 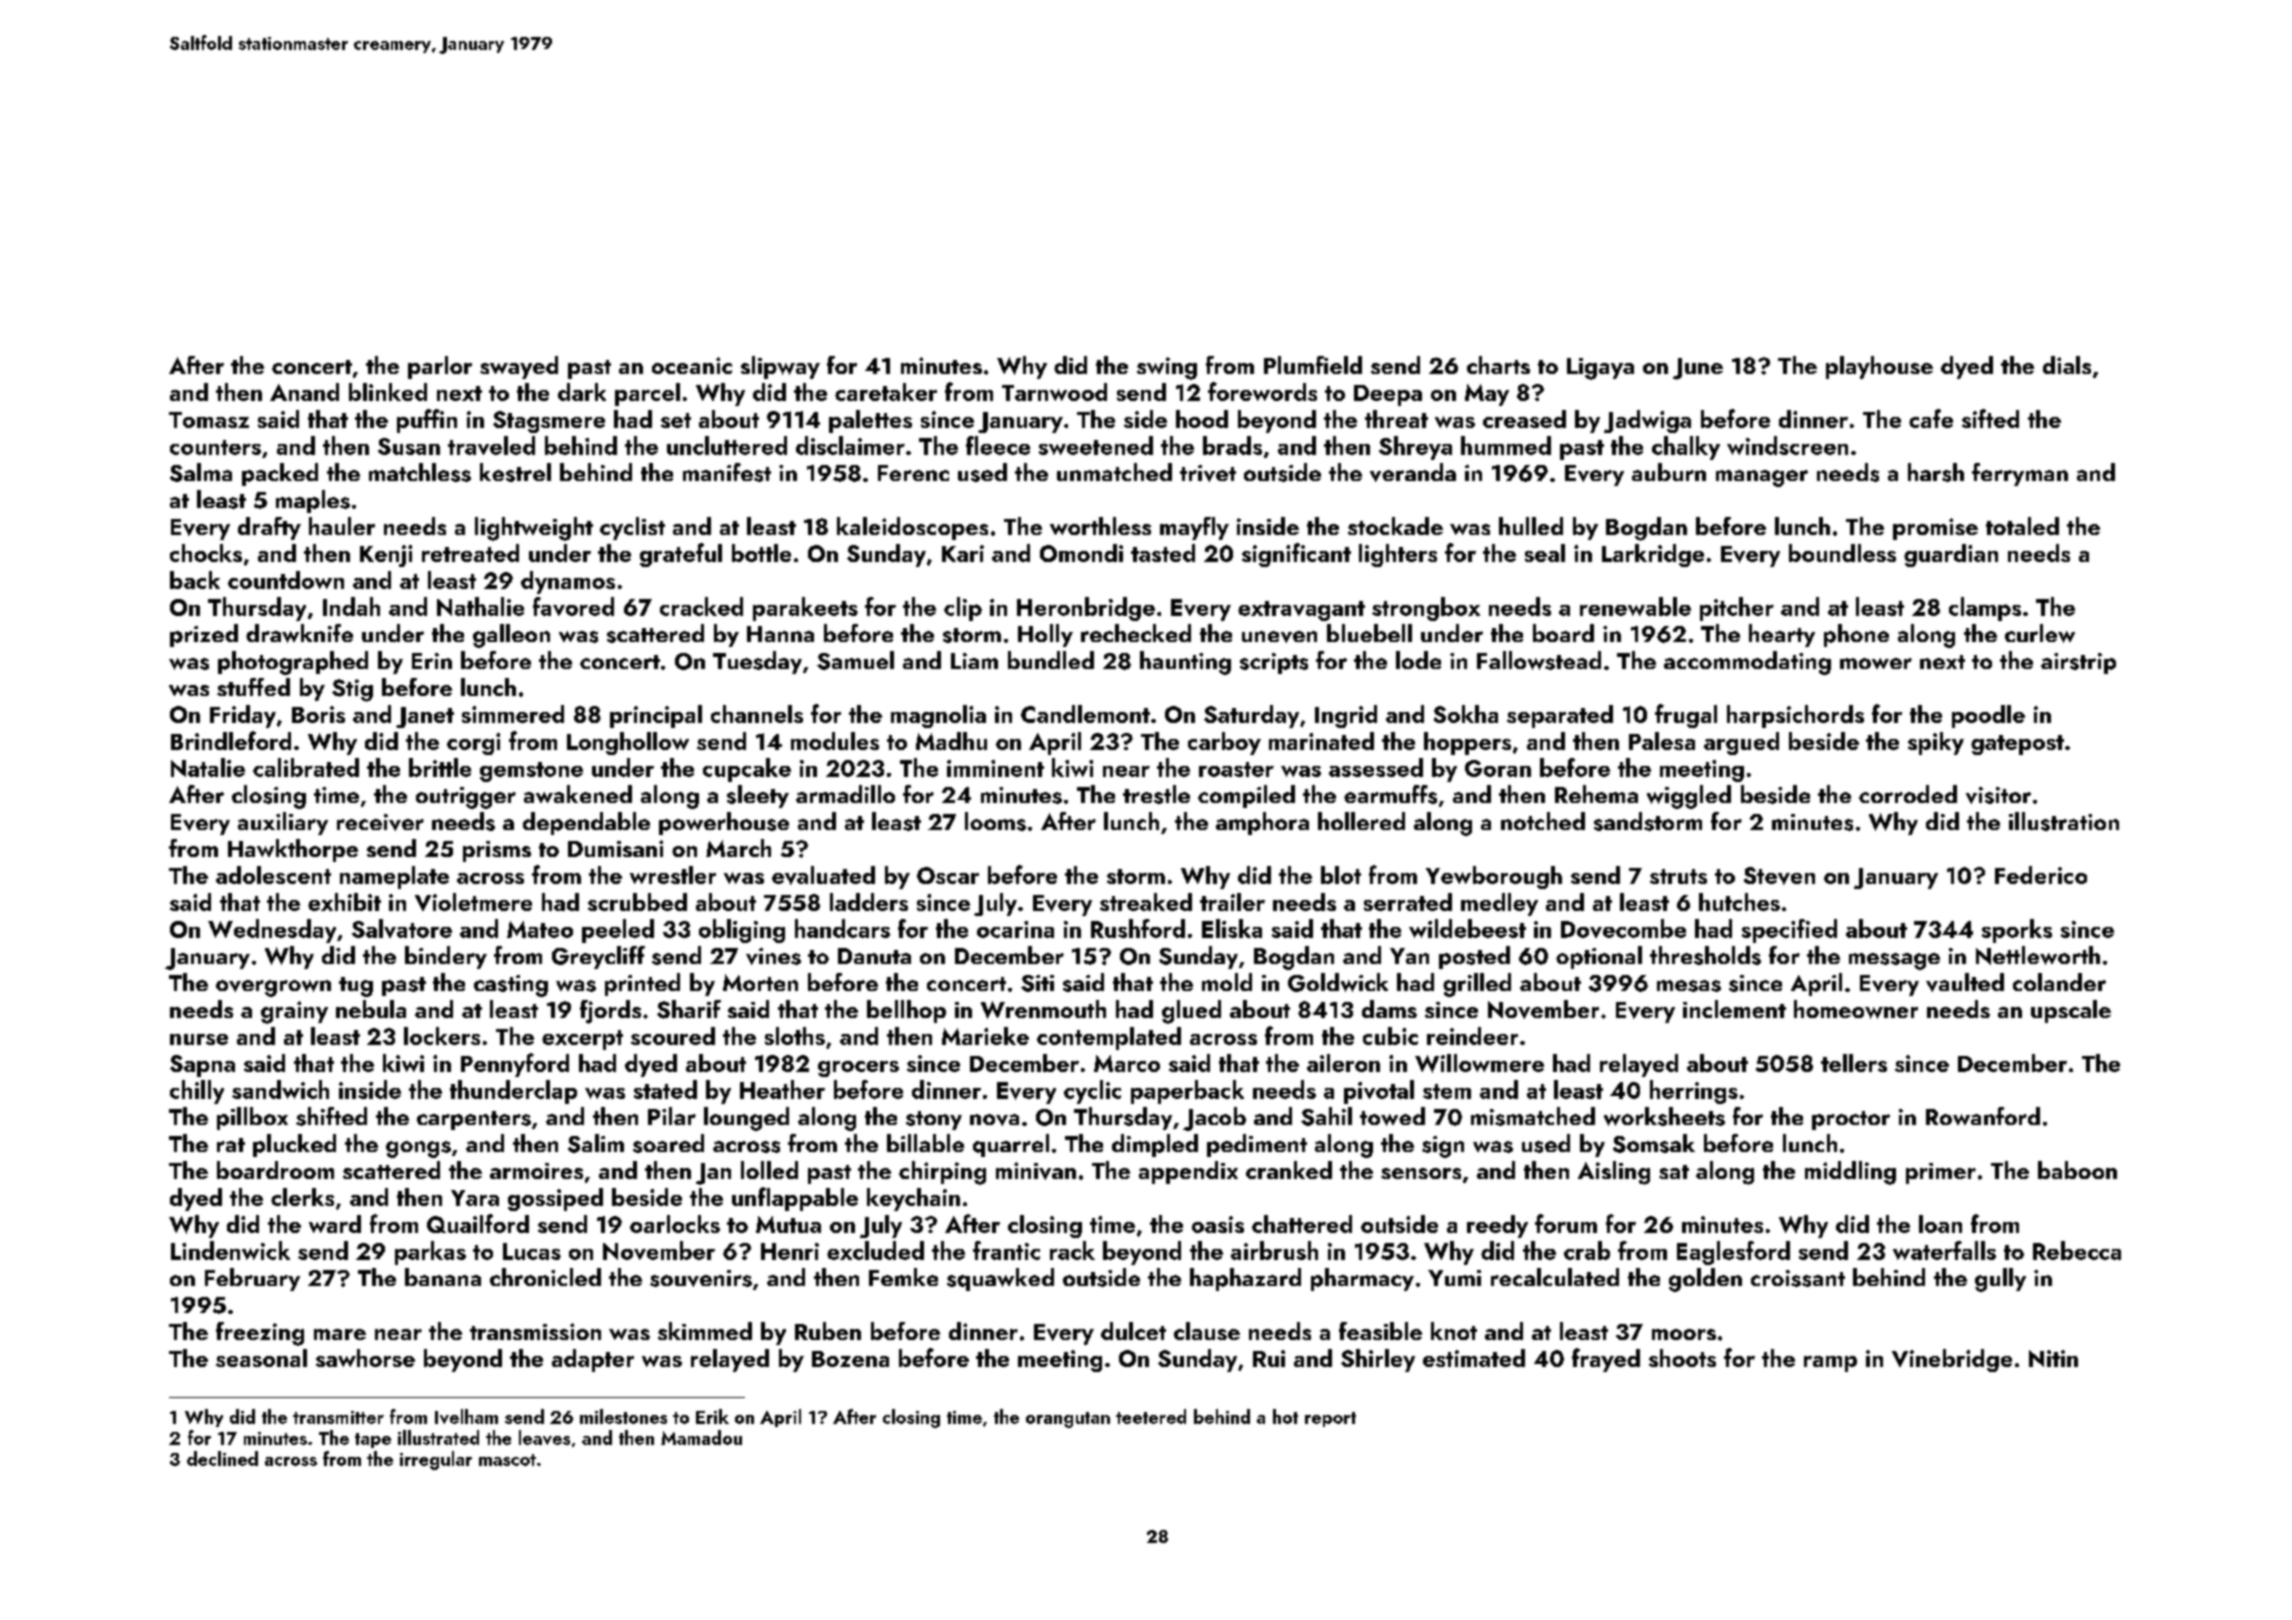 I want to click on Danuta, so click(x=874, y=956).
